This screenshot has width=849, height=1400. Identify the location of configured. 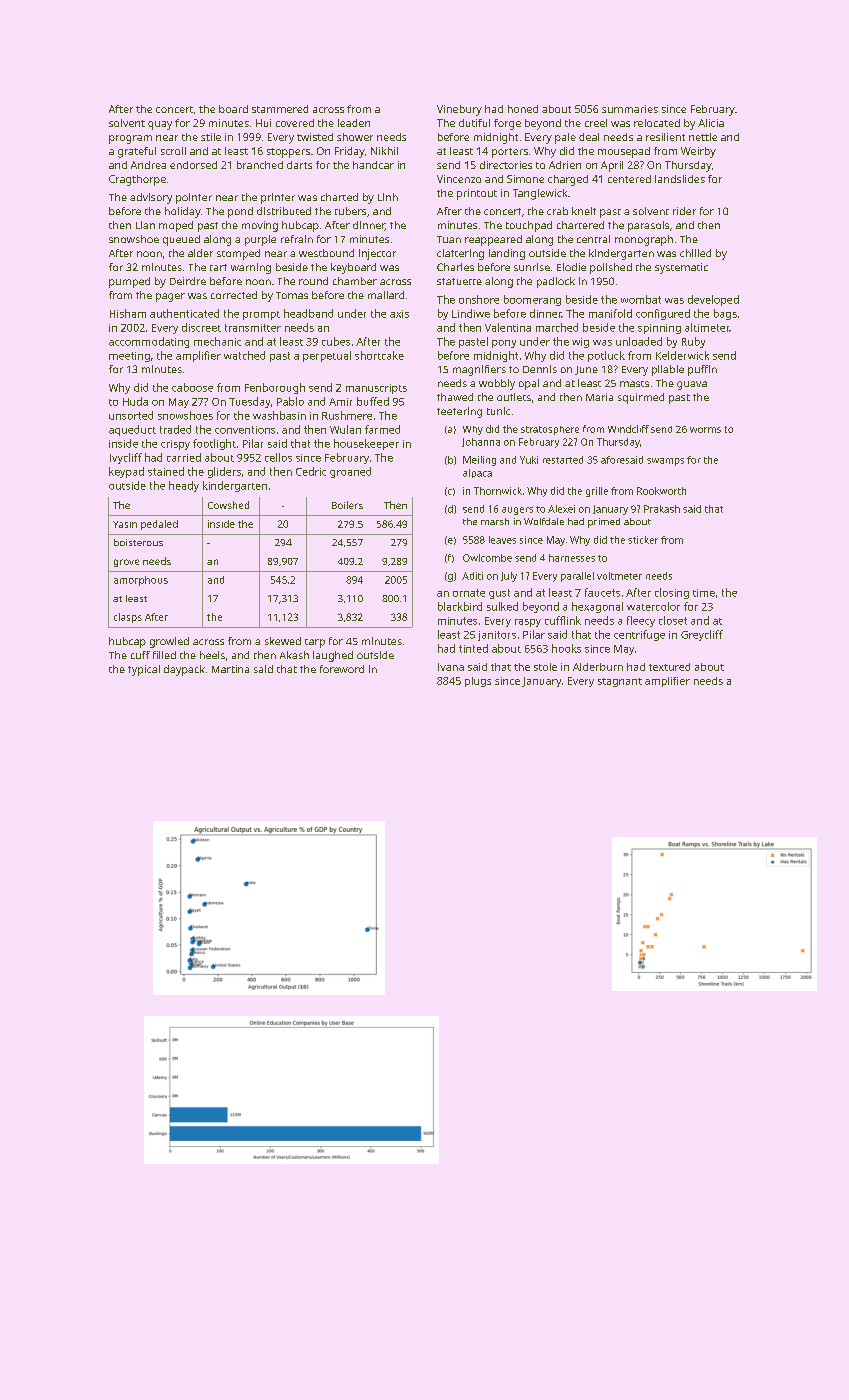
(663, 314).
